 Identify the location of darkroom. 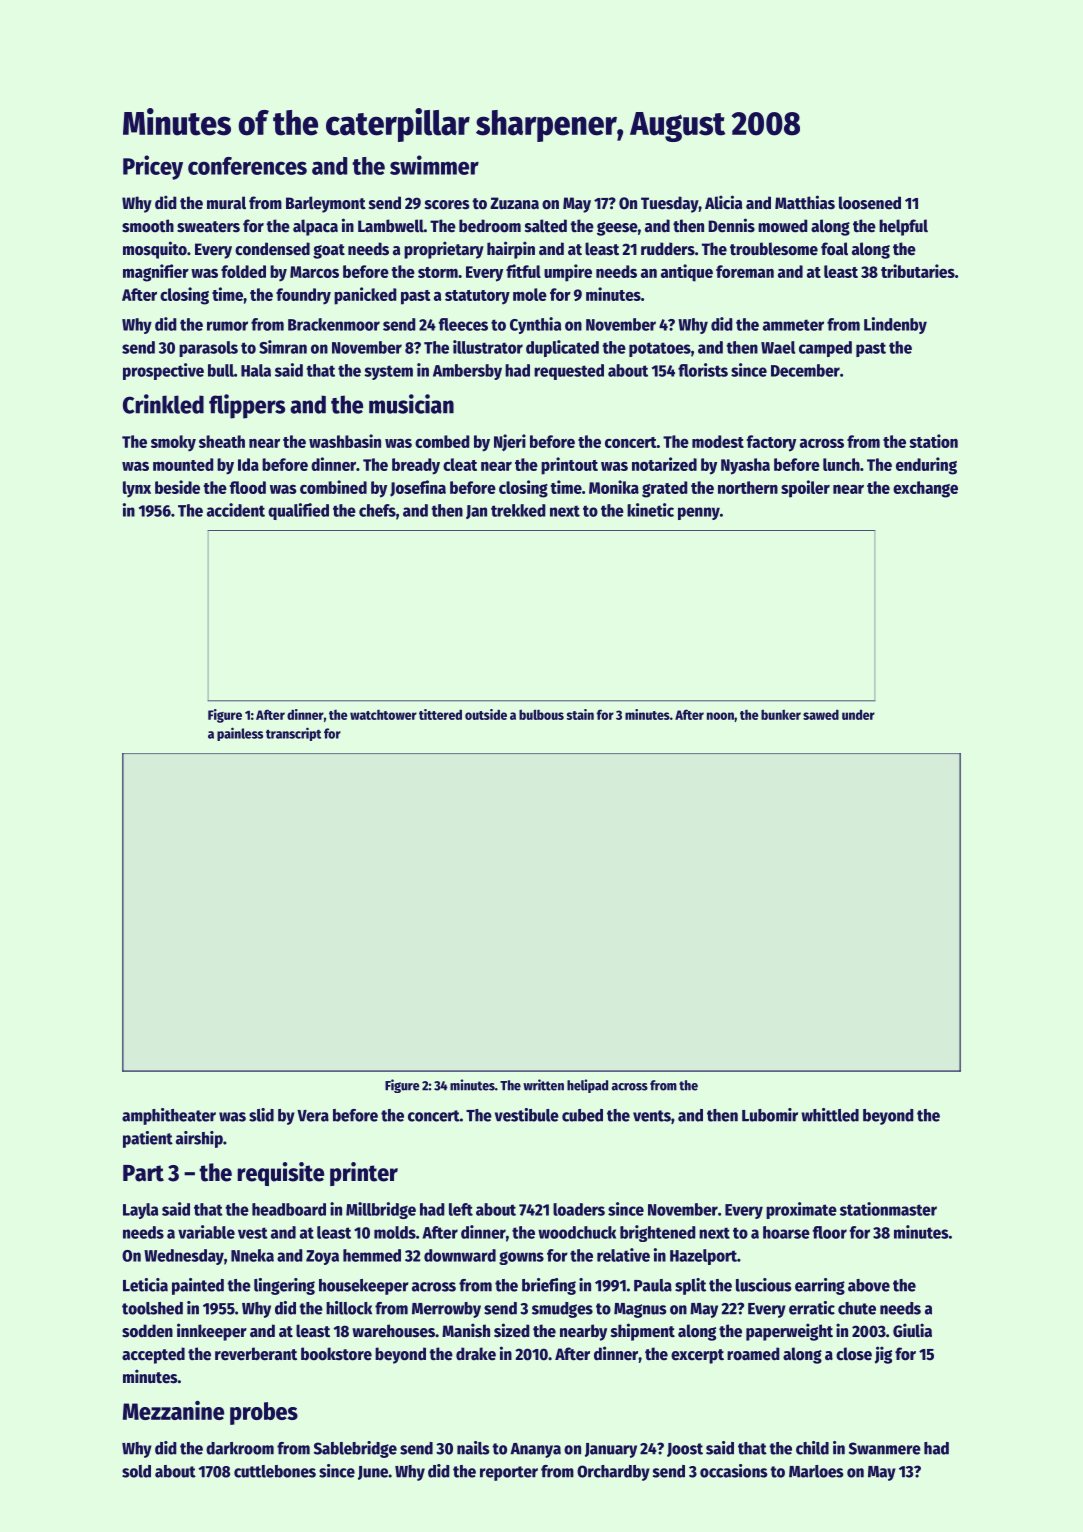
(240, 1448).
